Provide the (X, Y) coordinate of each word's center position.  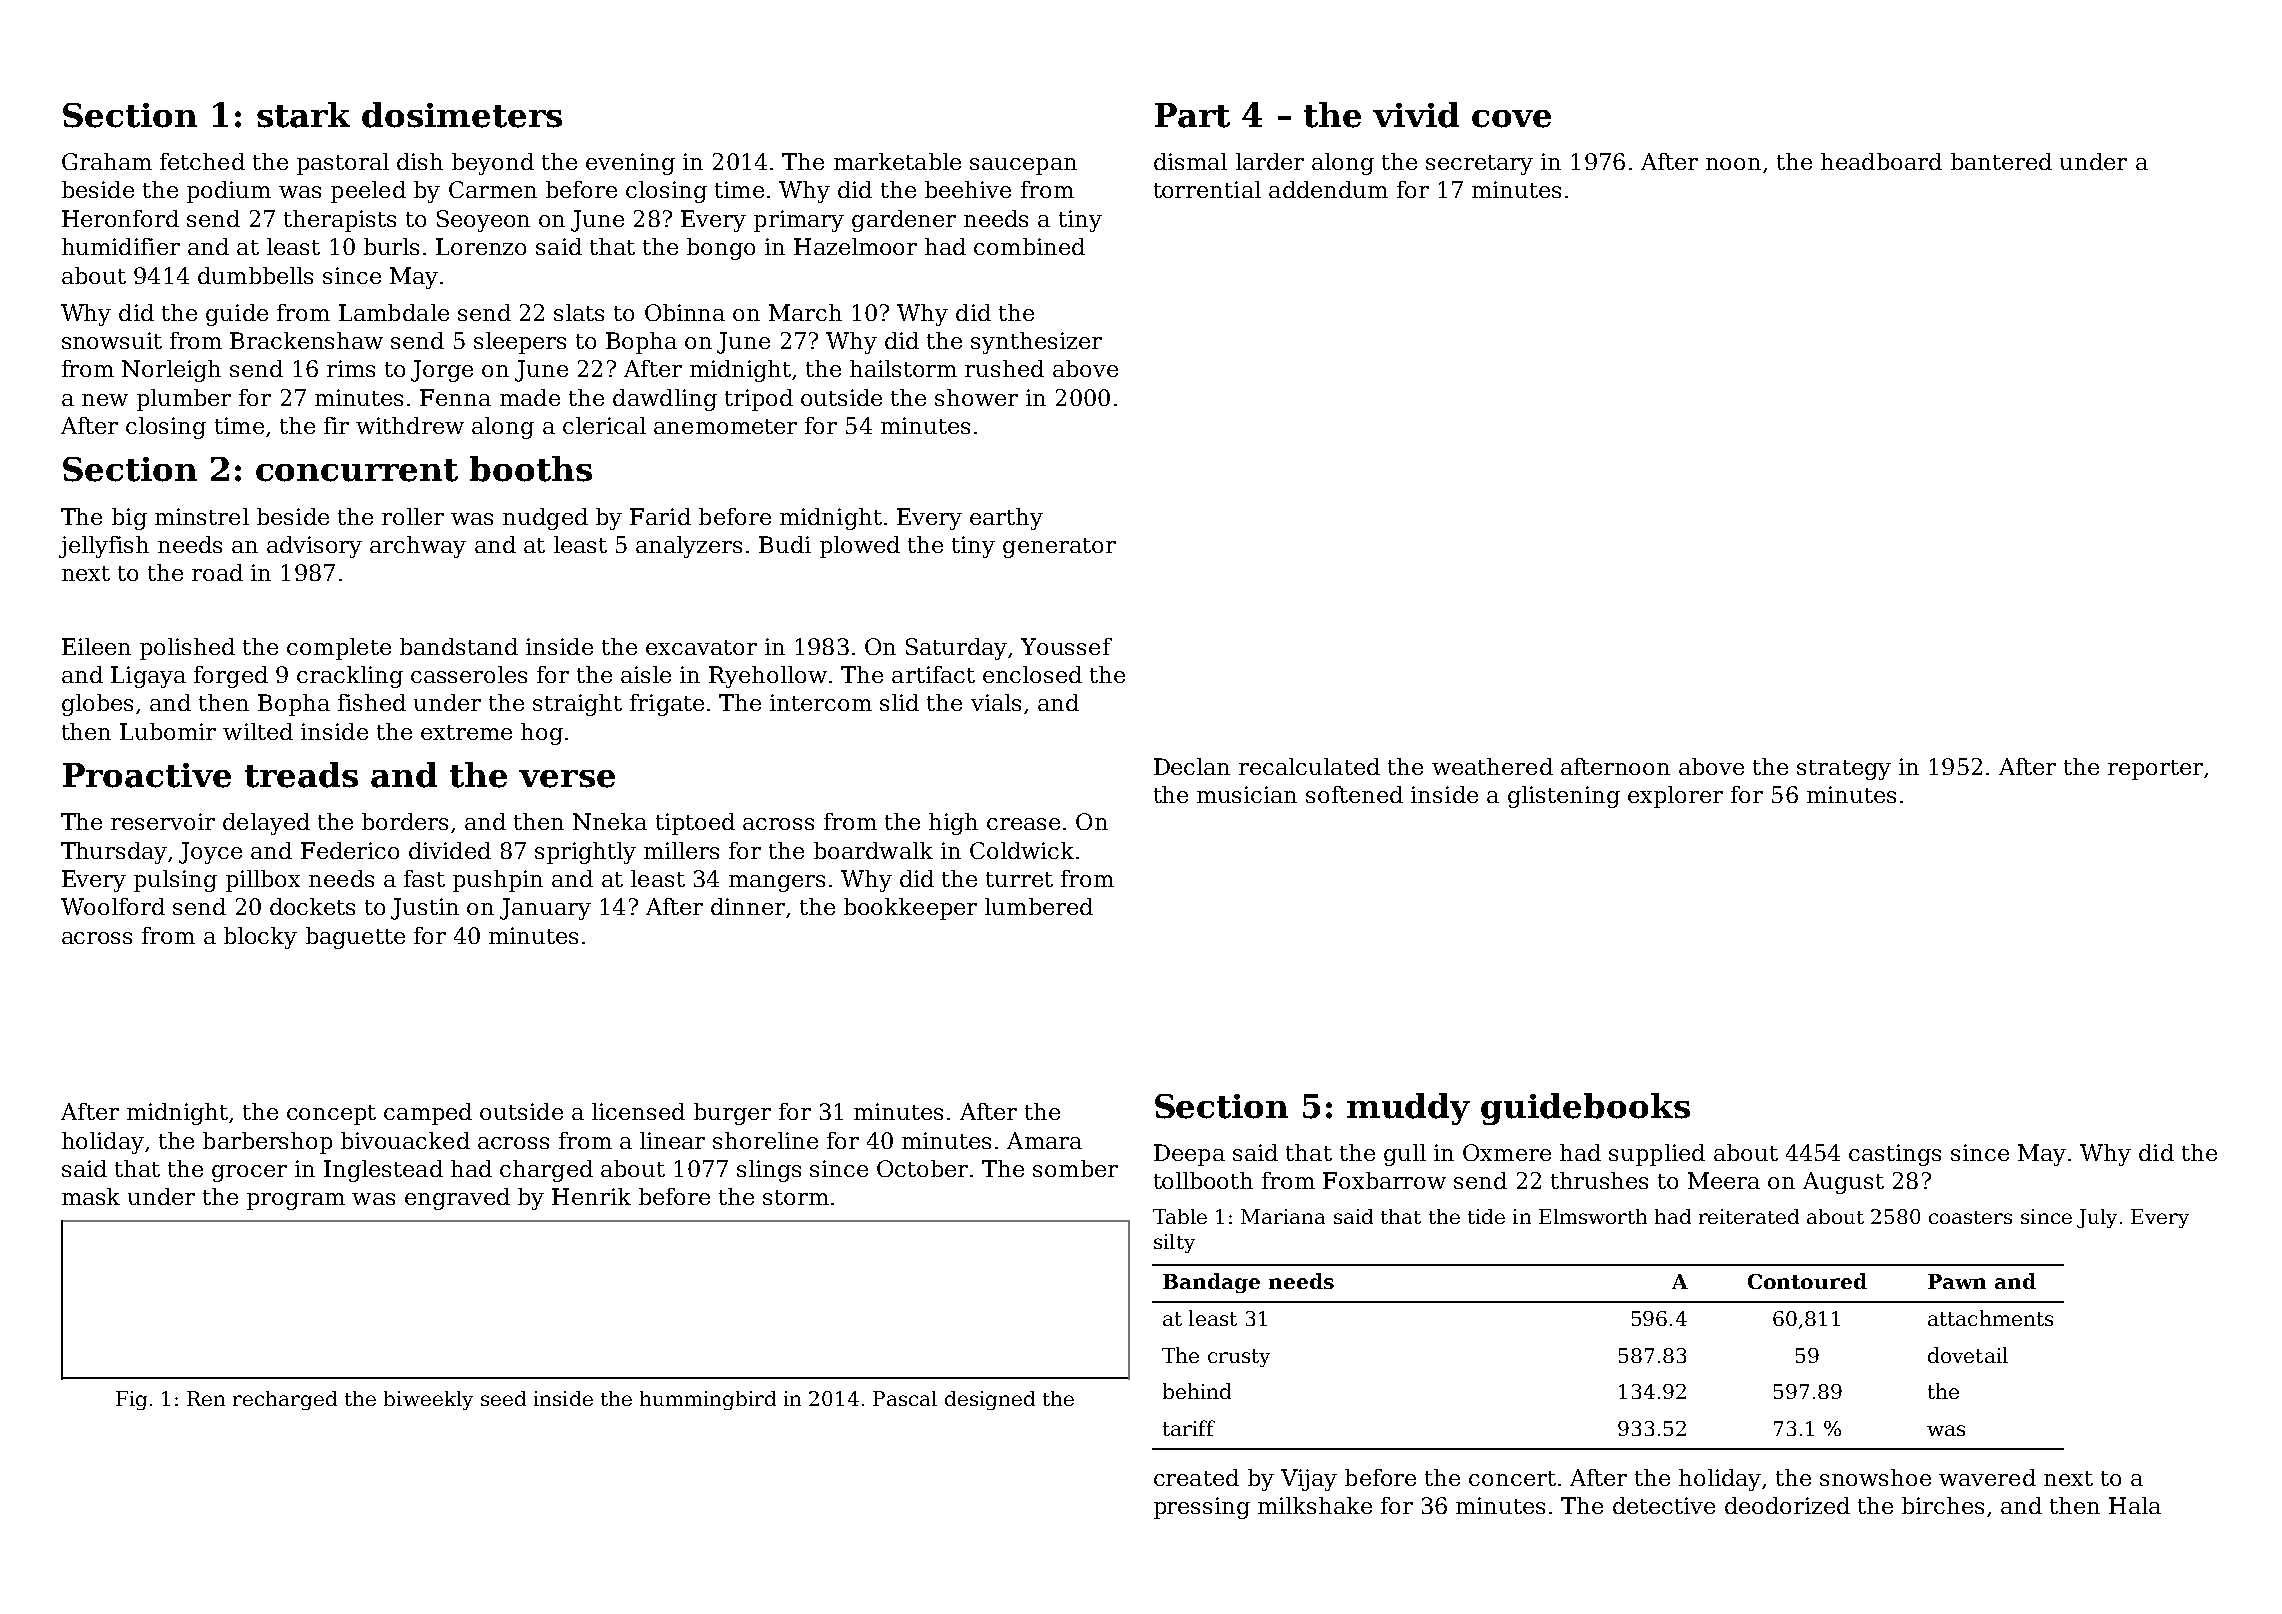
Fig (131, 1400)
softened (1354, 794)
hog (542, 734)
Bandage (1211, 1283)
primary (799, 221)
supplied (1657, 1155)
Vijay (1309, 1480)
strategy (1844, 770)
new (105, 400)
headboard (1881, 161)
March (805, 312)
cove (1511, 119)
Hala (2135, 1505)
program (296, 1201)
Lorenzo (481, 246)
